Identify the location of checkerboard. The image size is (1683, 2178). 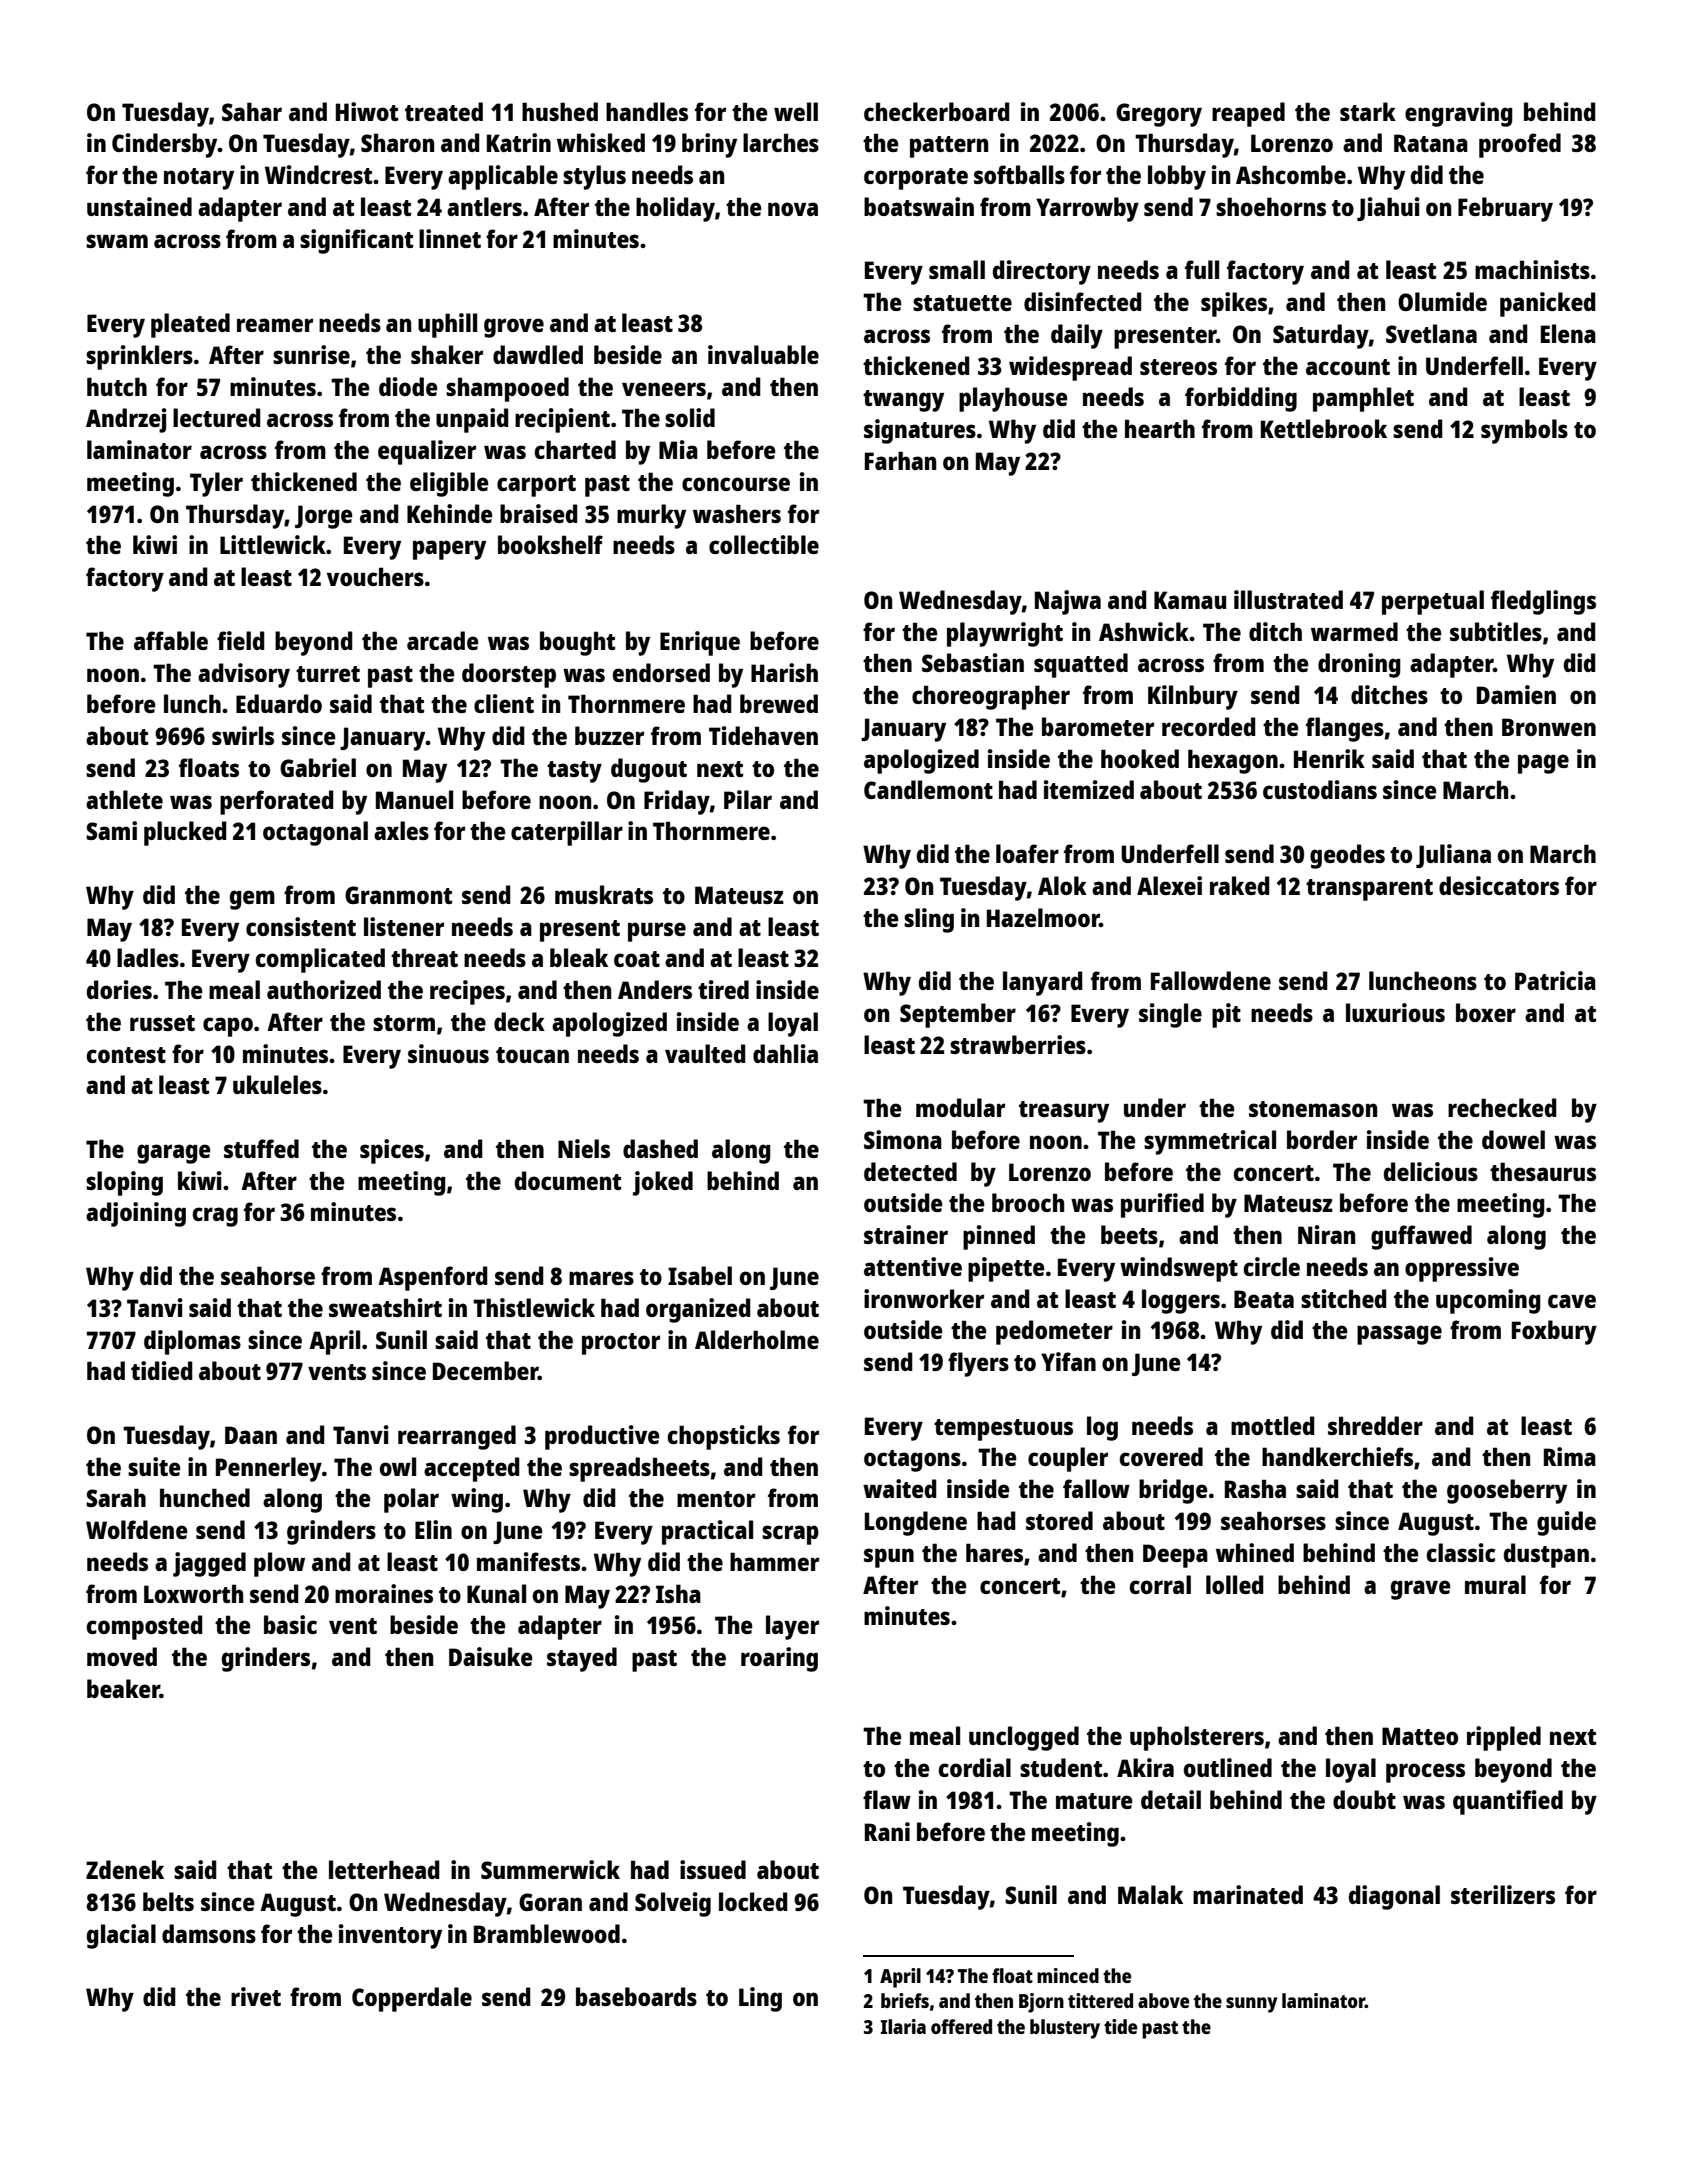
(937, 111).
